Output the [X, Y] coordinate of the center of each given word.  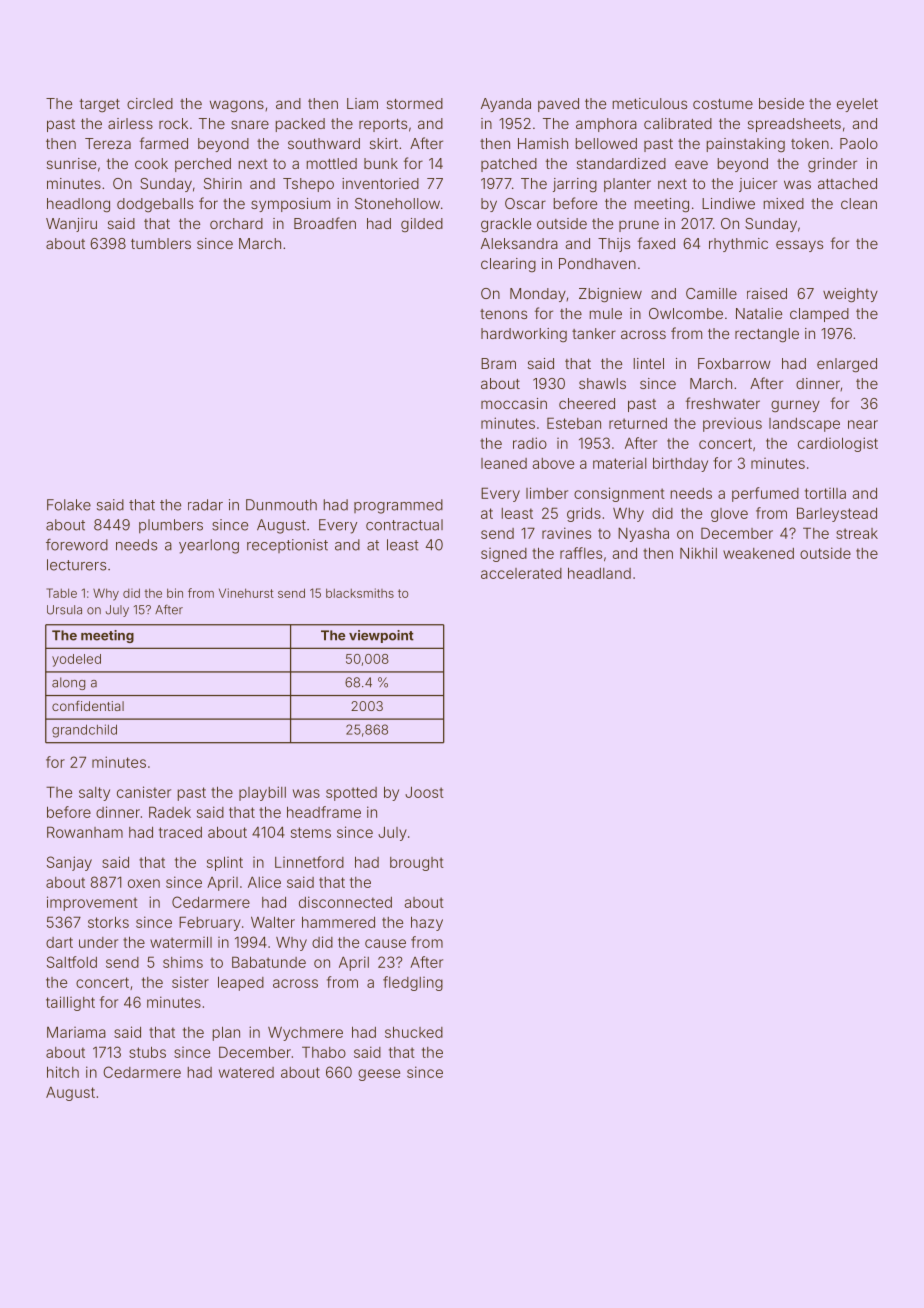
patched [509, 165]
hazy [427, 923]
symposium [290, 205]
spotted [351, 794]
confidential [88, 706]
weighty [850, 295]
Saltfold [72, 962]
